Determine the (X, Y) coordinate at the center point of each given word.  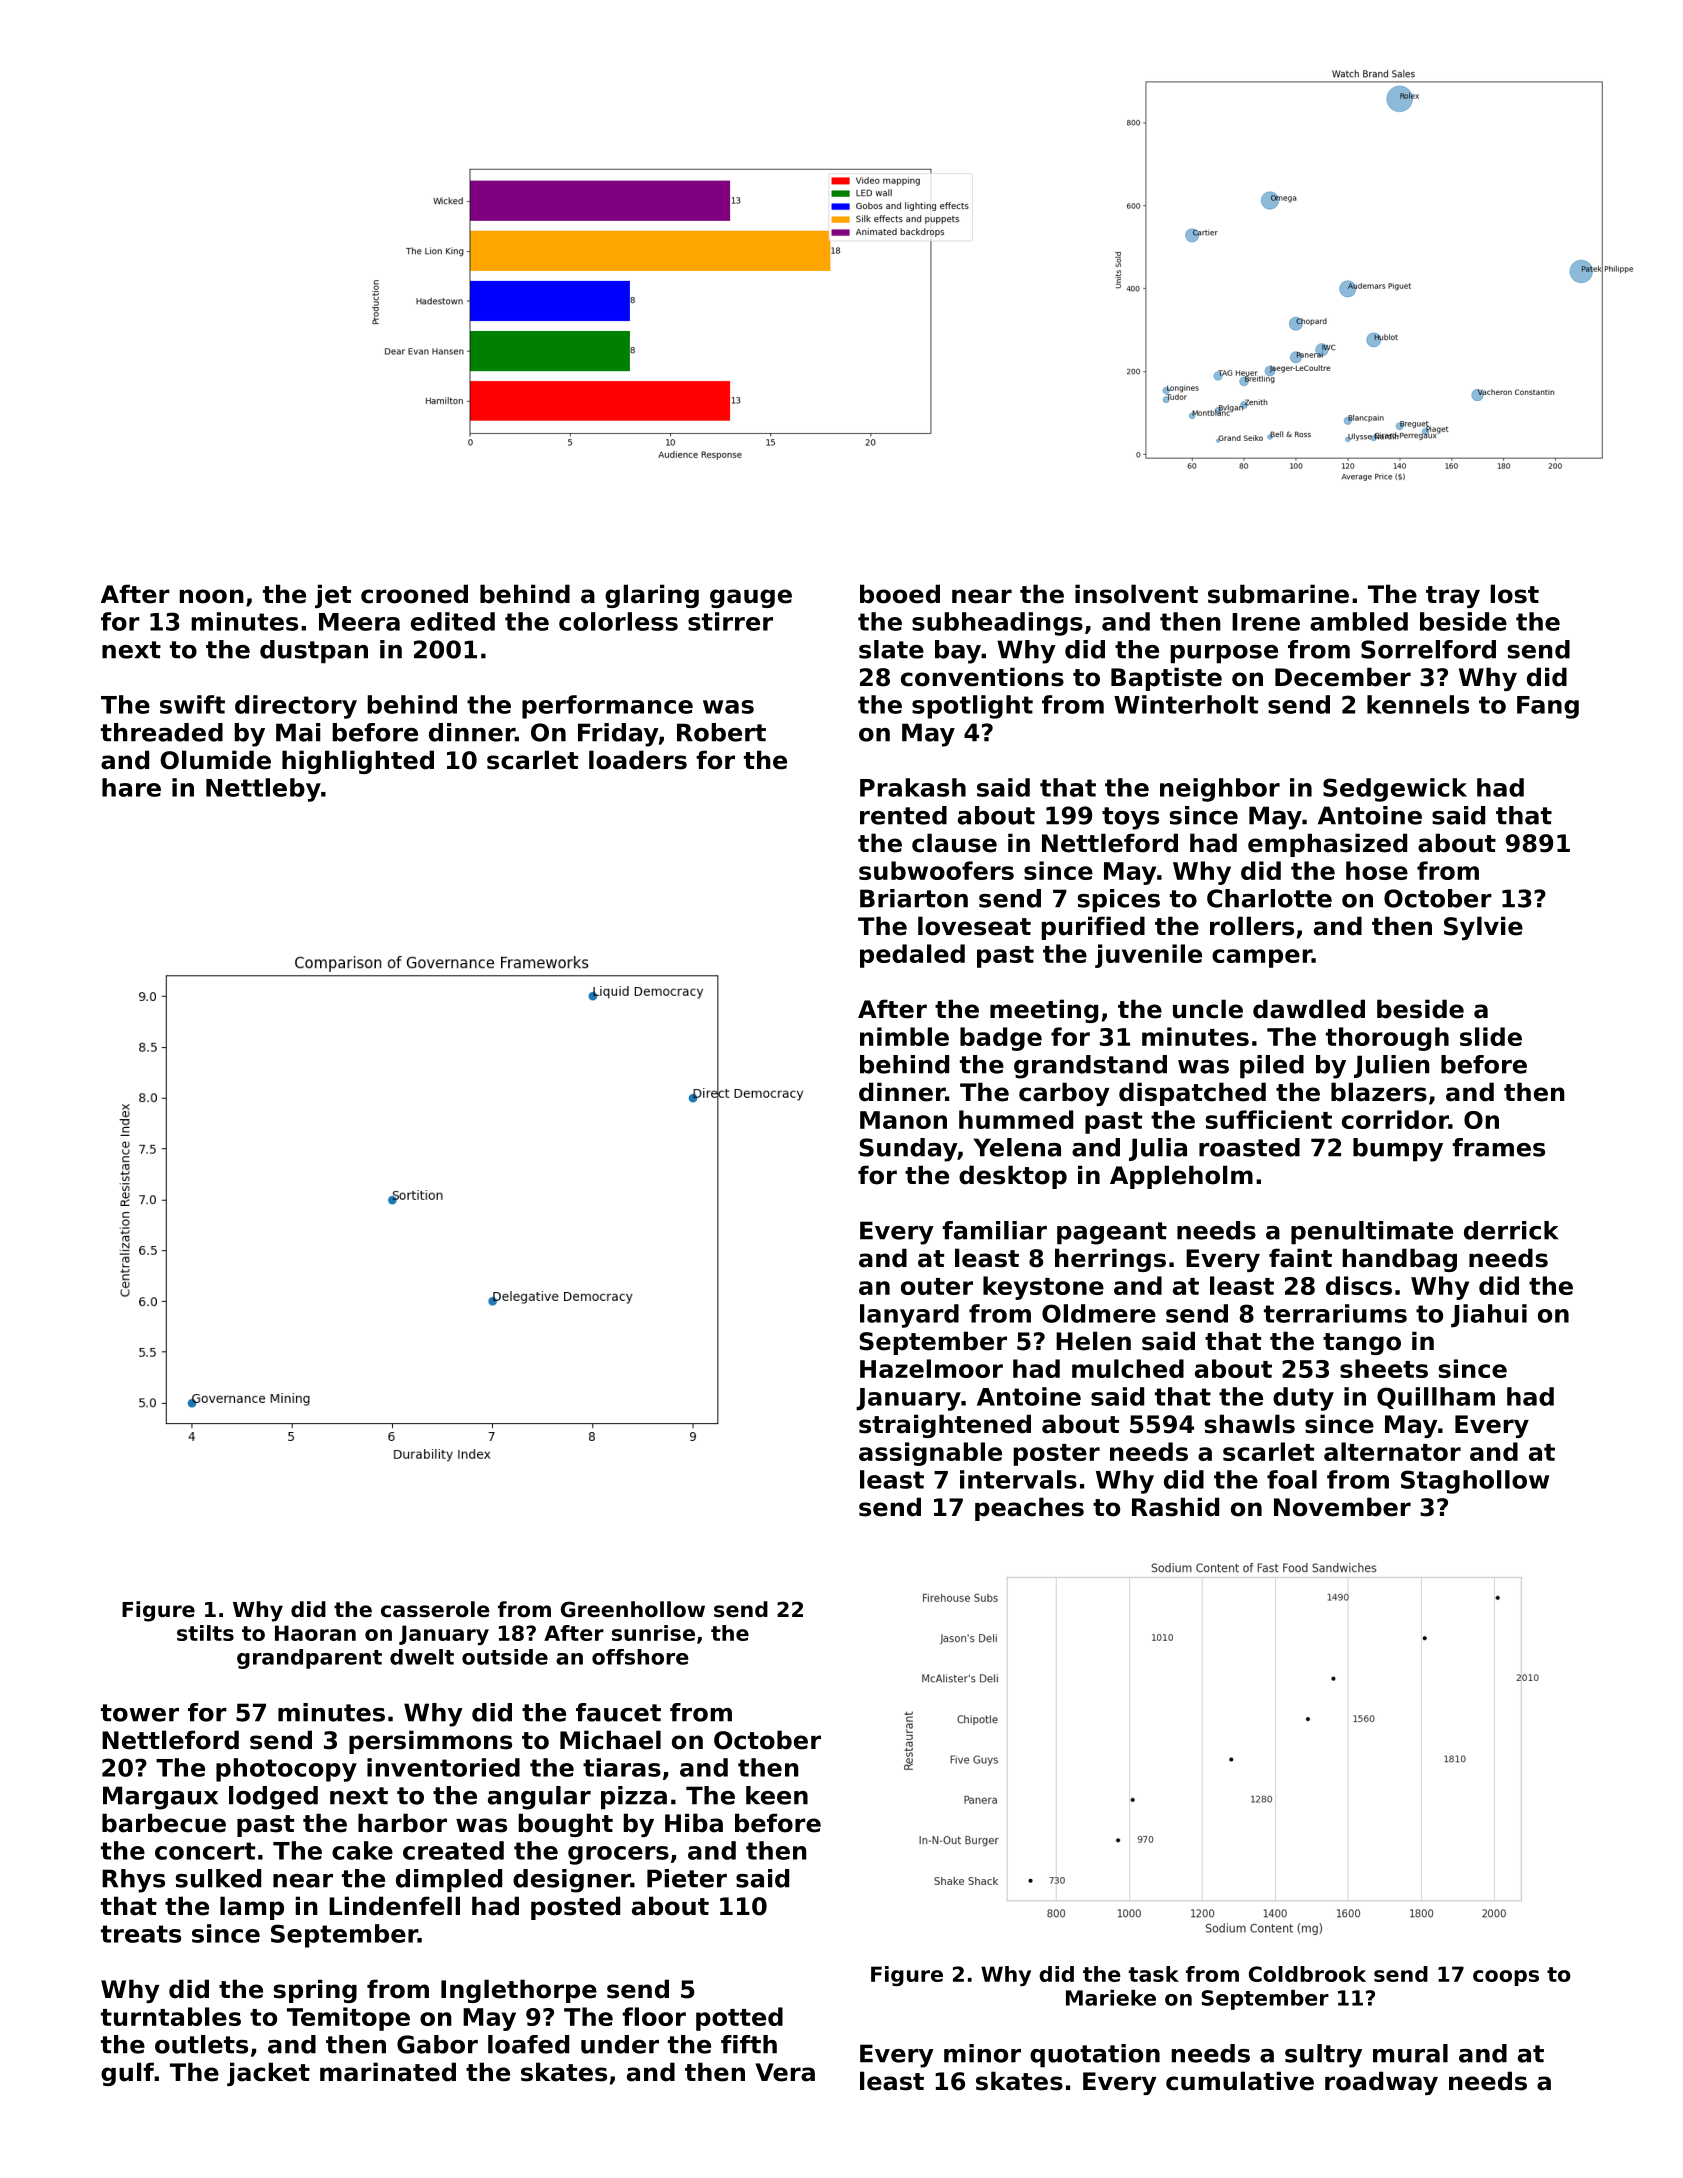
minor (982, 2053)
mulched (1128, 1368)
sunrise (653, 1633)
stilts (205, 1633)
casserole (435, 1609)
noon (212, 596)
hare (131, 787)
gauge (751, 598)
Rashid (1175, 1507)
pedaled (912, 956)
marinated (388, 2072)
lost (1515, 594)
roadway (1381, 2083)
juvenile (1148, 956)
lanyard (909, 1316)
